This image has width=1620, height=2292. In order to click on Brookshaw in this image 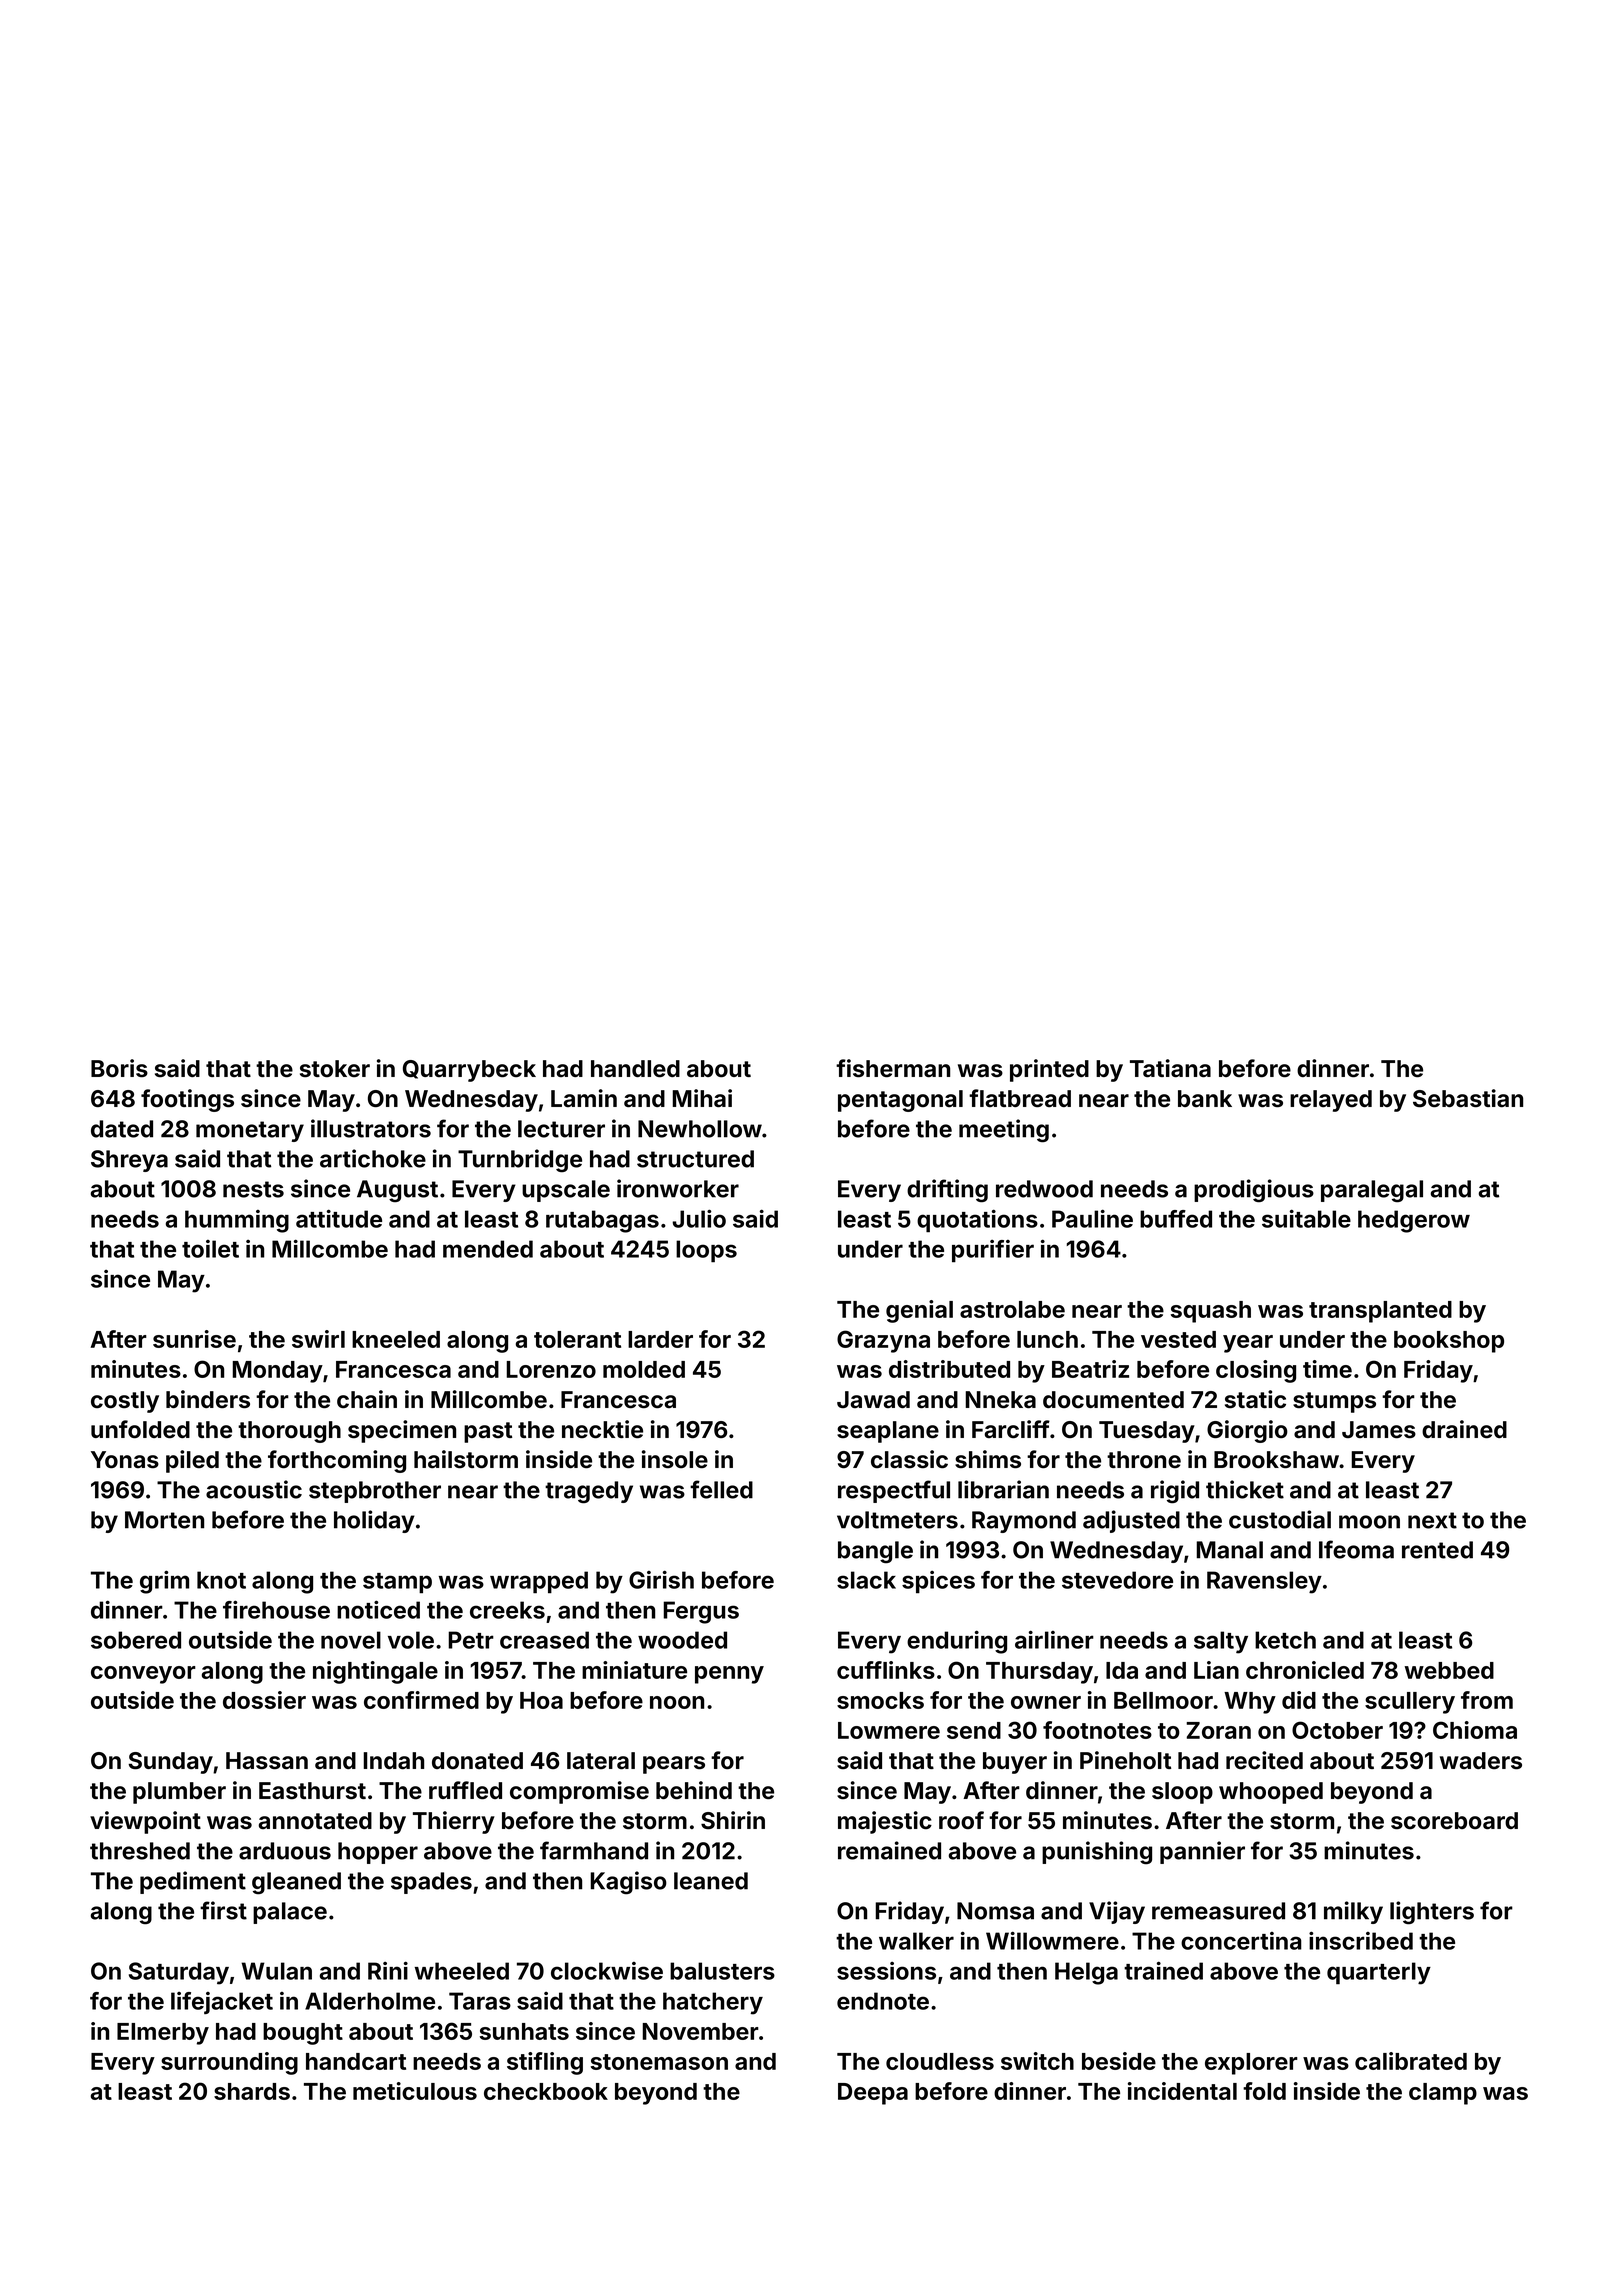, I will do `click(1276, 1460)`.
